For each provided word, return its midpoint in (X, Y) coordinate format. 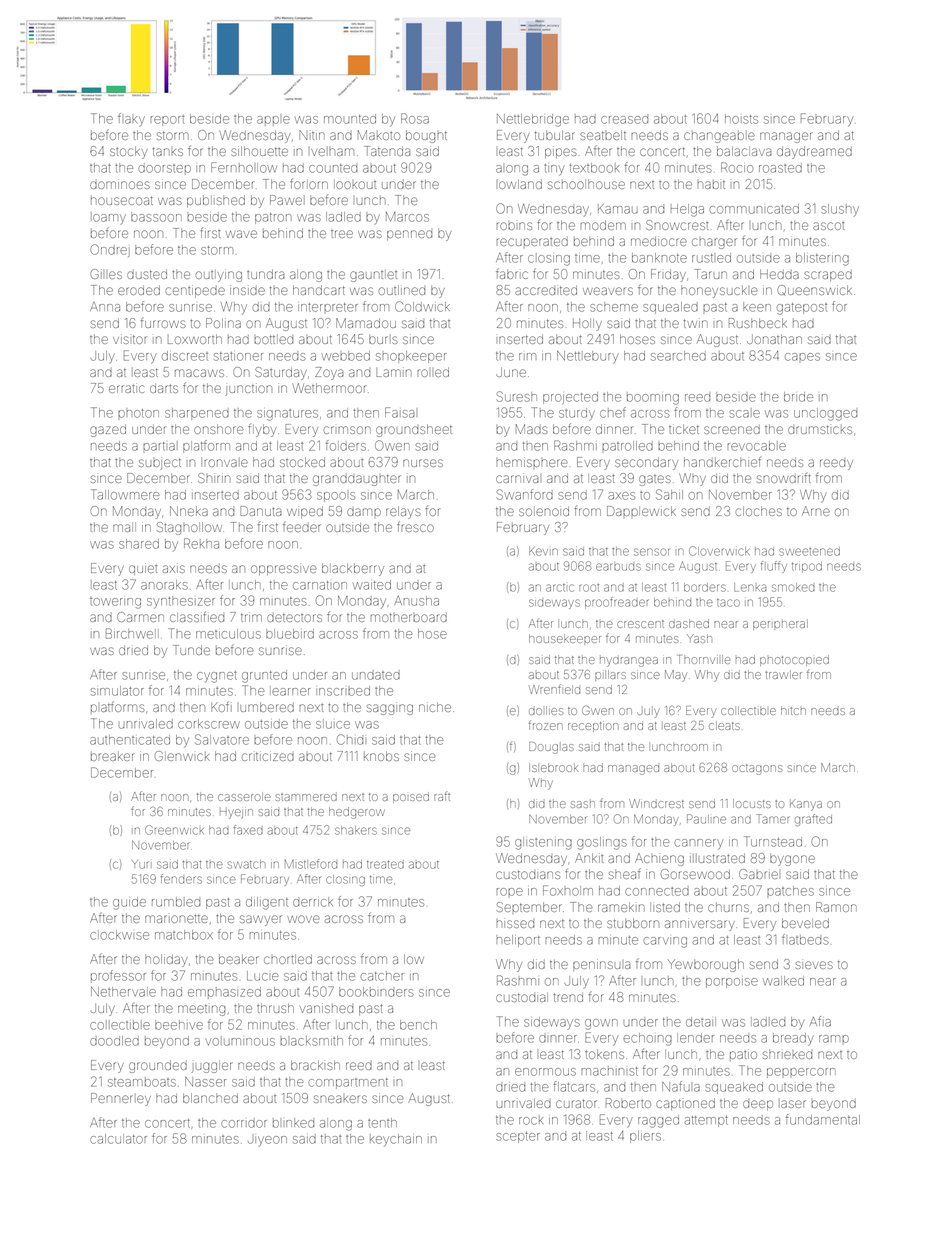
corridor (244, 1124)
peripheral (780, 624)
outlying (218, 275)
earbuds (618, 566)
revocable (756, 446)
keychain (396, 1140)
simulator (117, 691)
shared (139, 544)
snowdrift (784, 478)
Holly (587, 325)
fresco (415, 526)
